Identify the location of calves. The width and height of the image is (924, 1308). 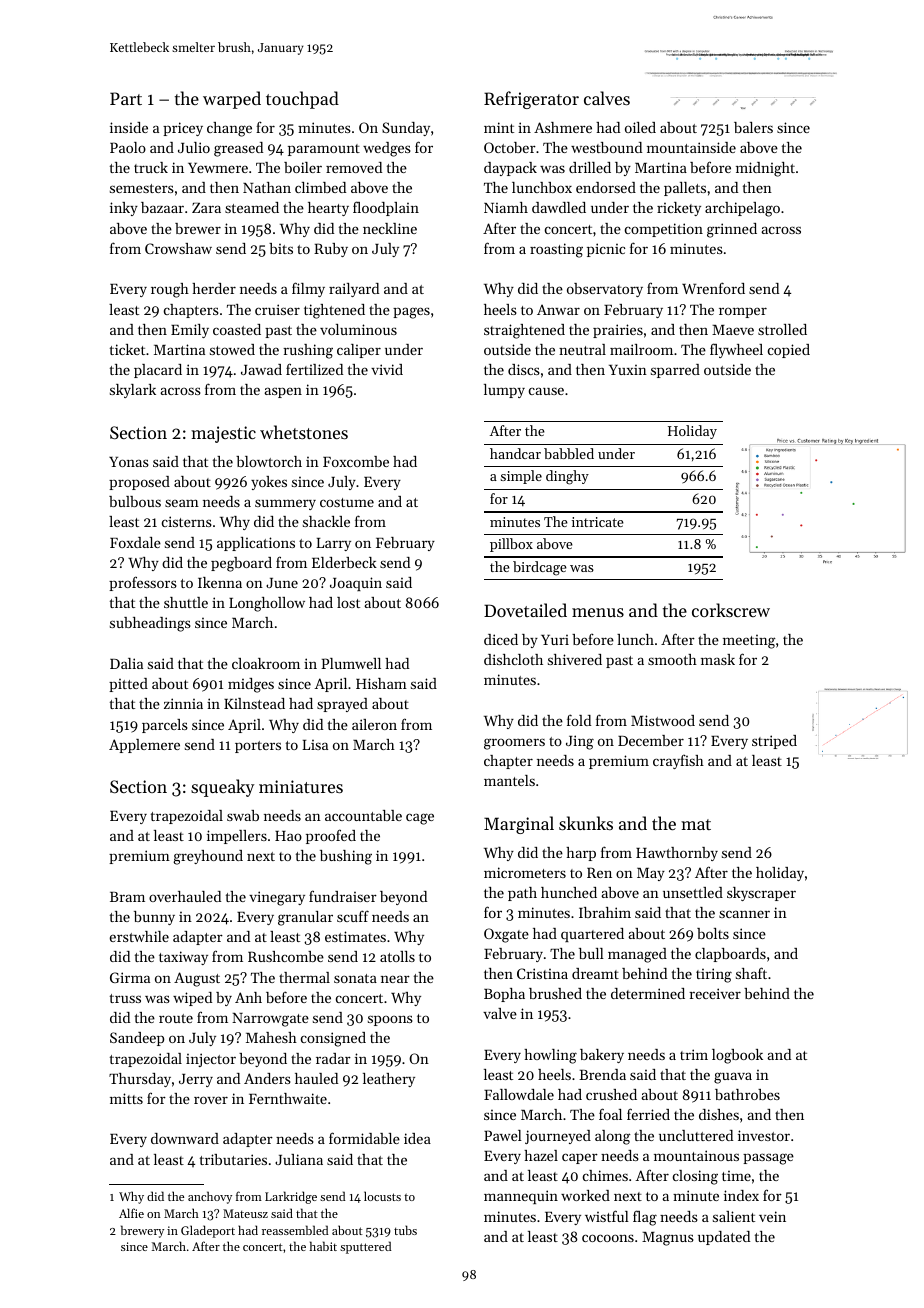
(607, 98).
